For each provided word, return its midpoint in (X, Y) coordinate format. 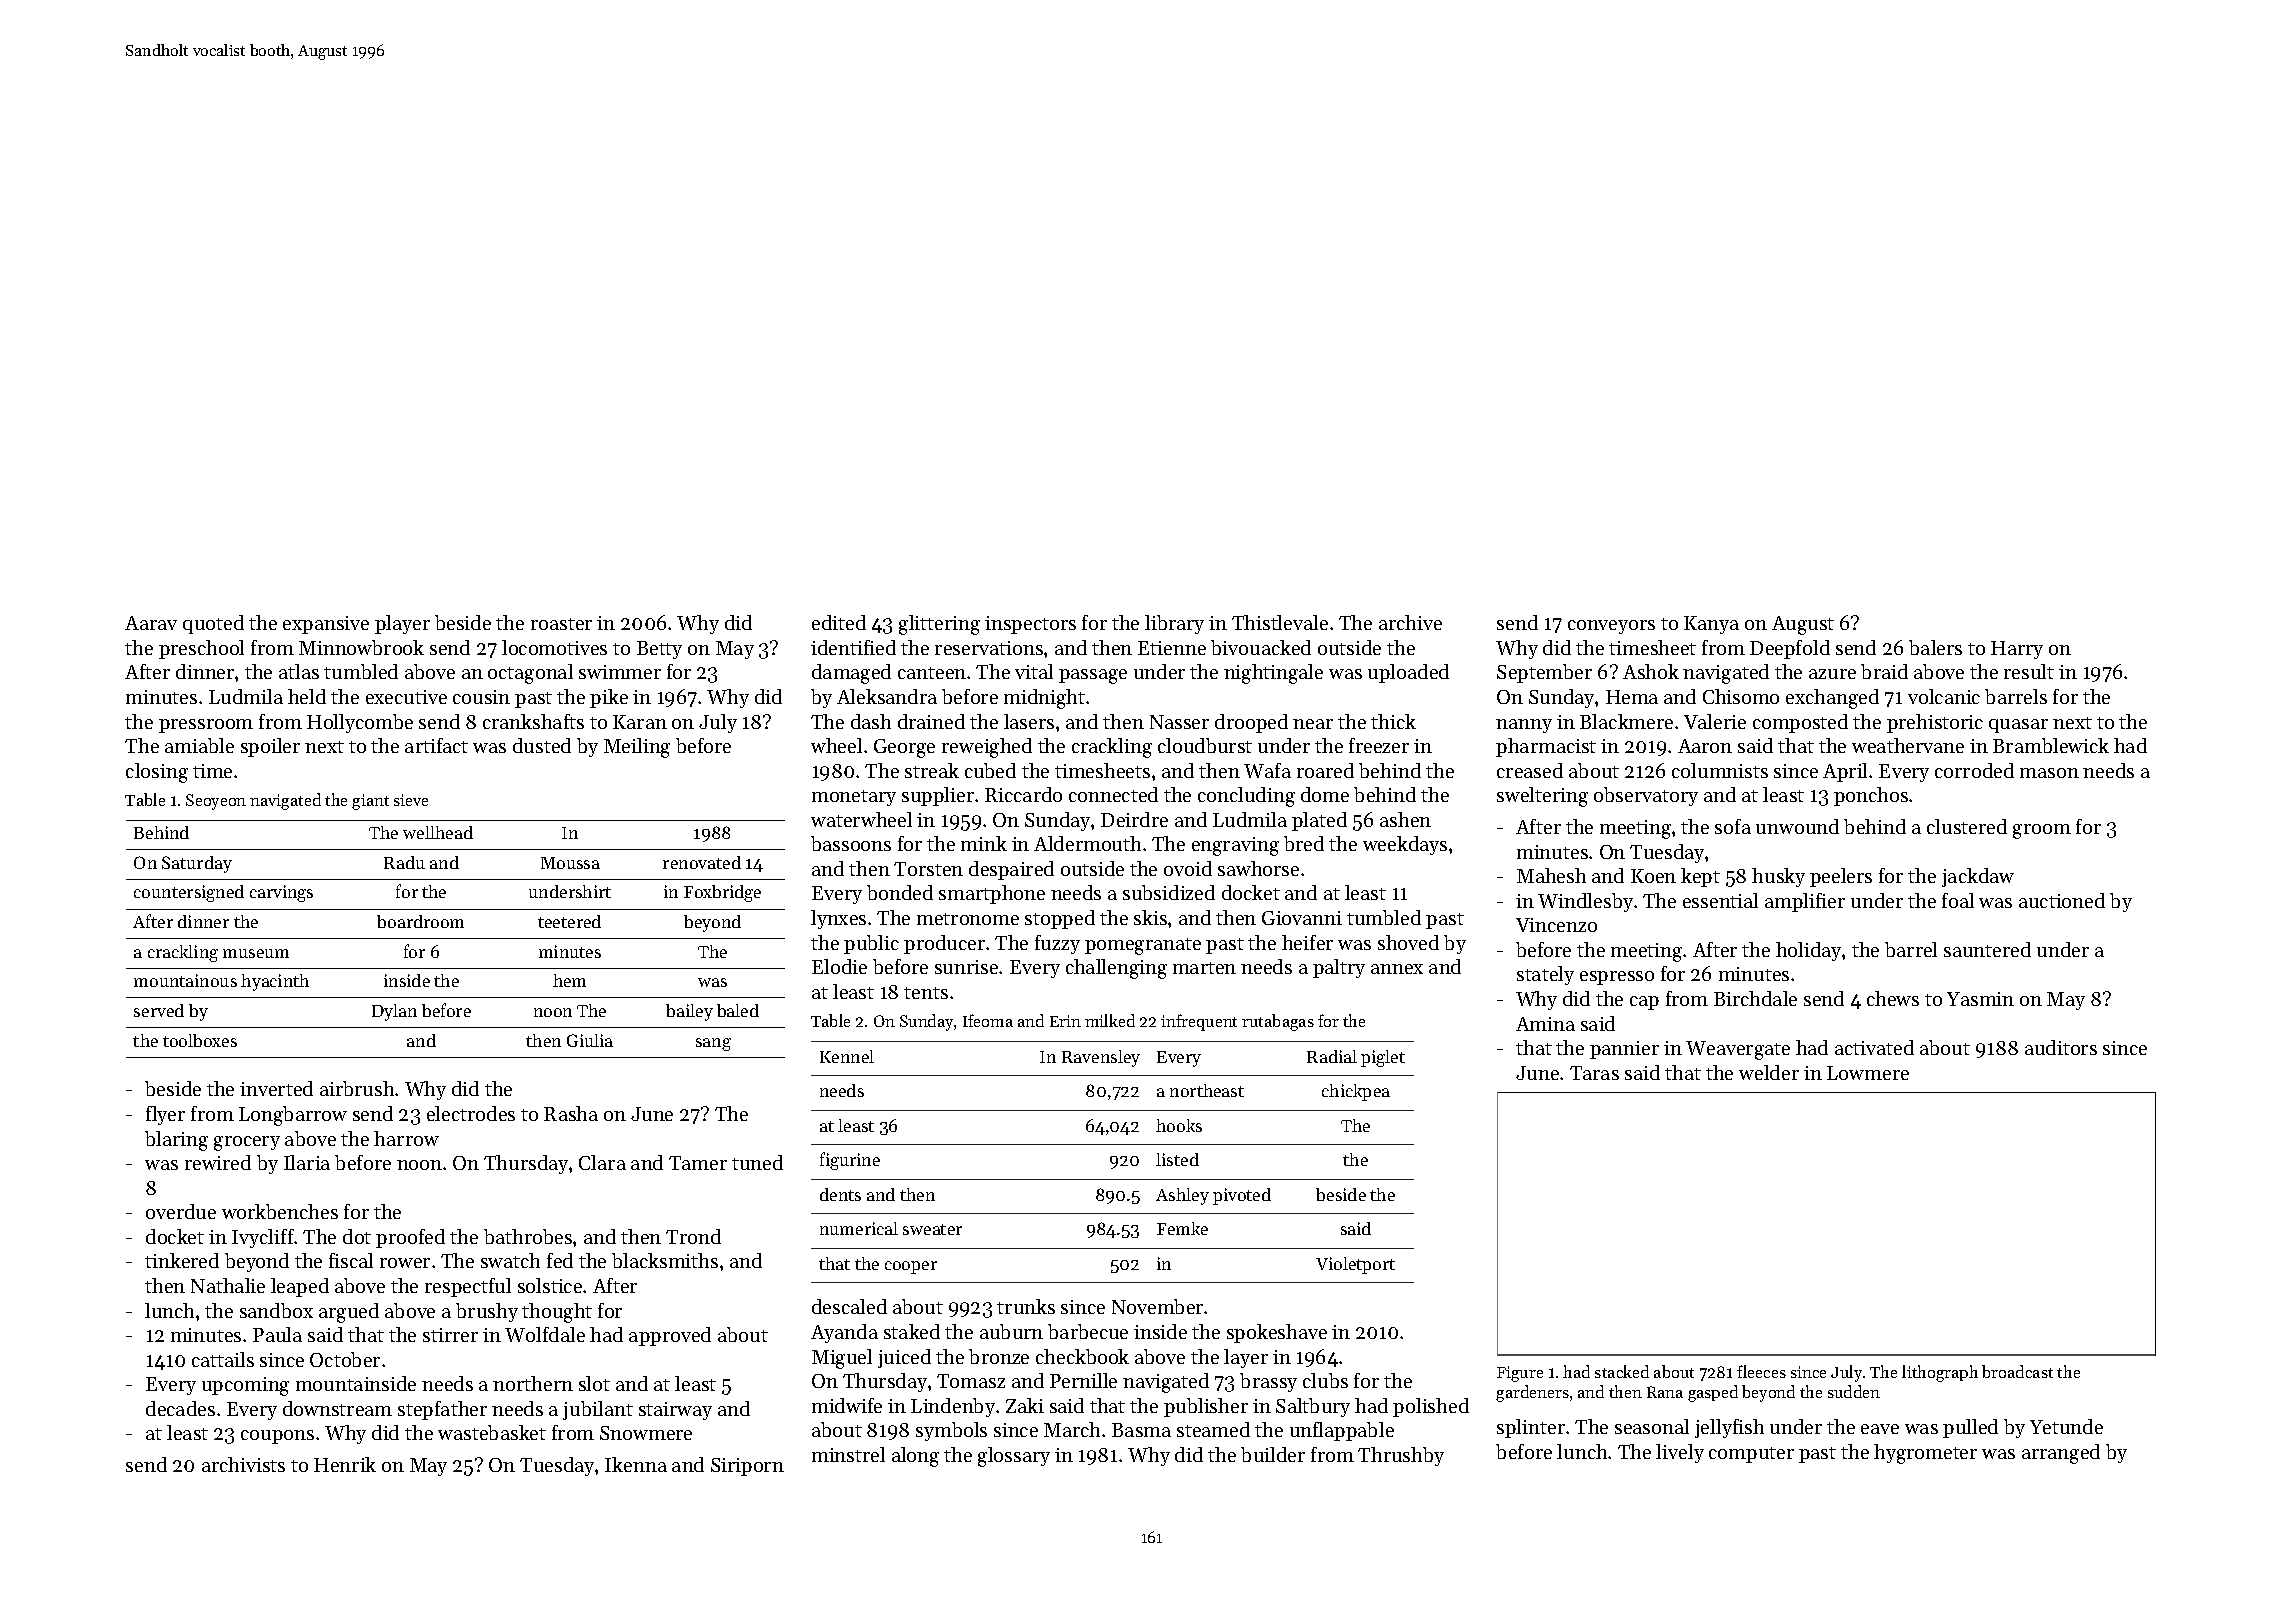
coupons (277, 1437)
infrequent (1199, 1022)
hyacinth (275, 982)
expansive (326, 625)
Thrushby (1401, 1456)
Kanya (1711, 625)
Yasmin (1980, 999)
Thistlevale (1280, 622)
